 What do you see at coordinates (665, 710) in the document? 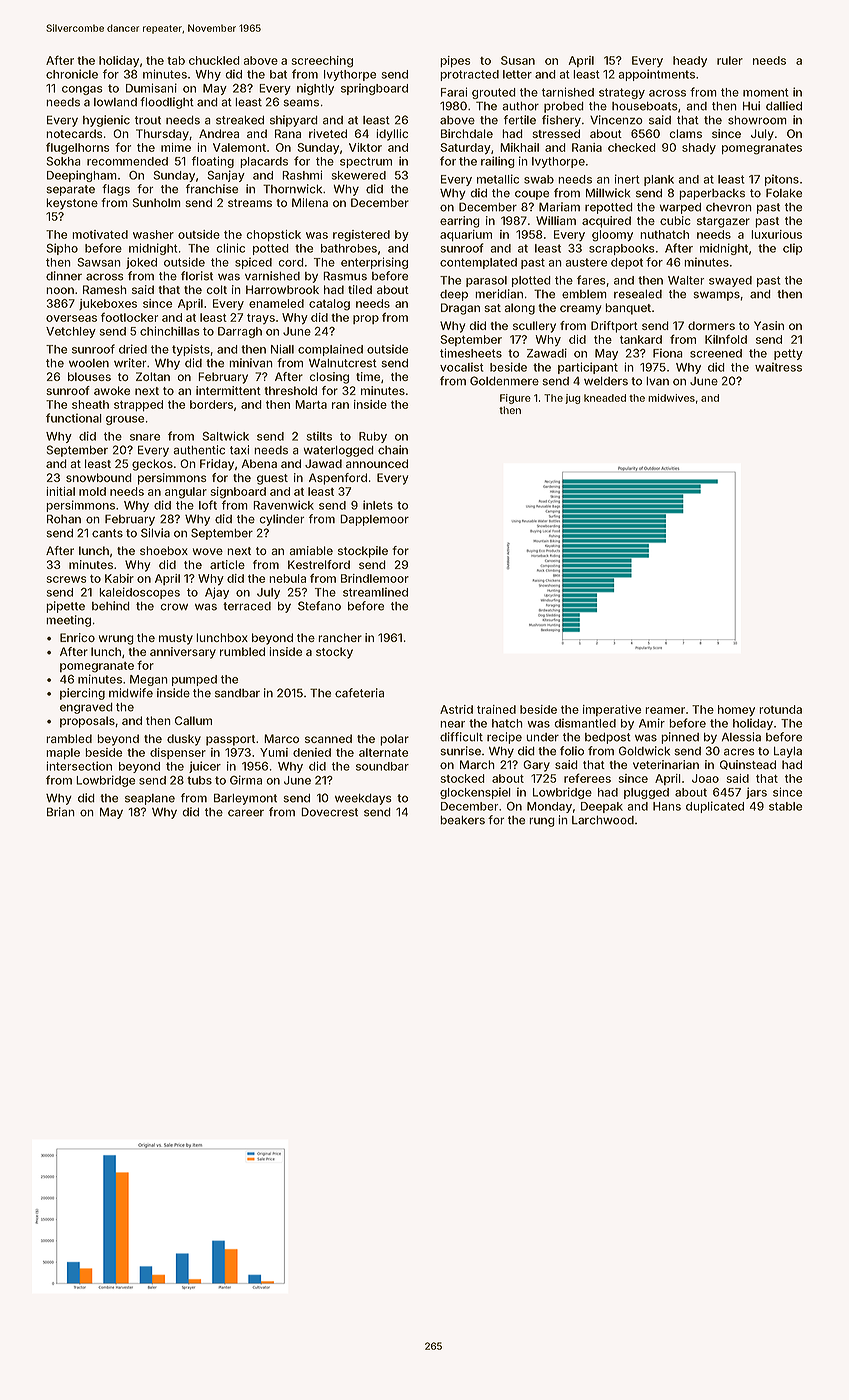
I see `reamer` at bounding box center [665, 710].
